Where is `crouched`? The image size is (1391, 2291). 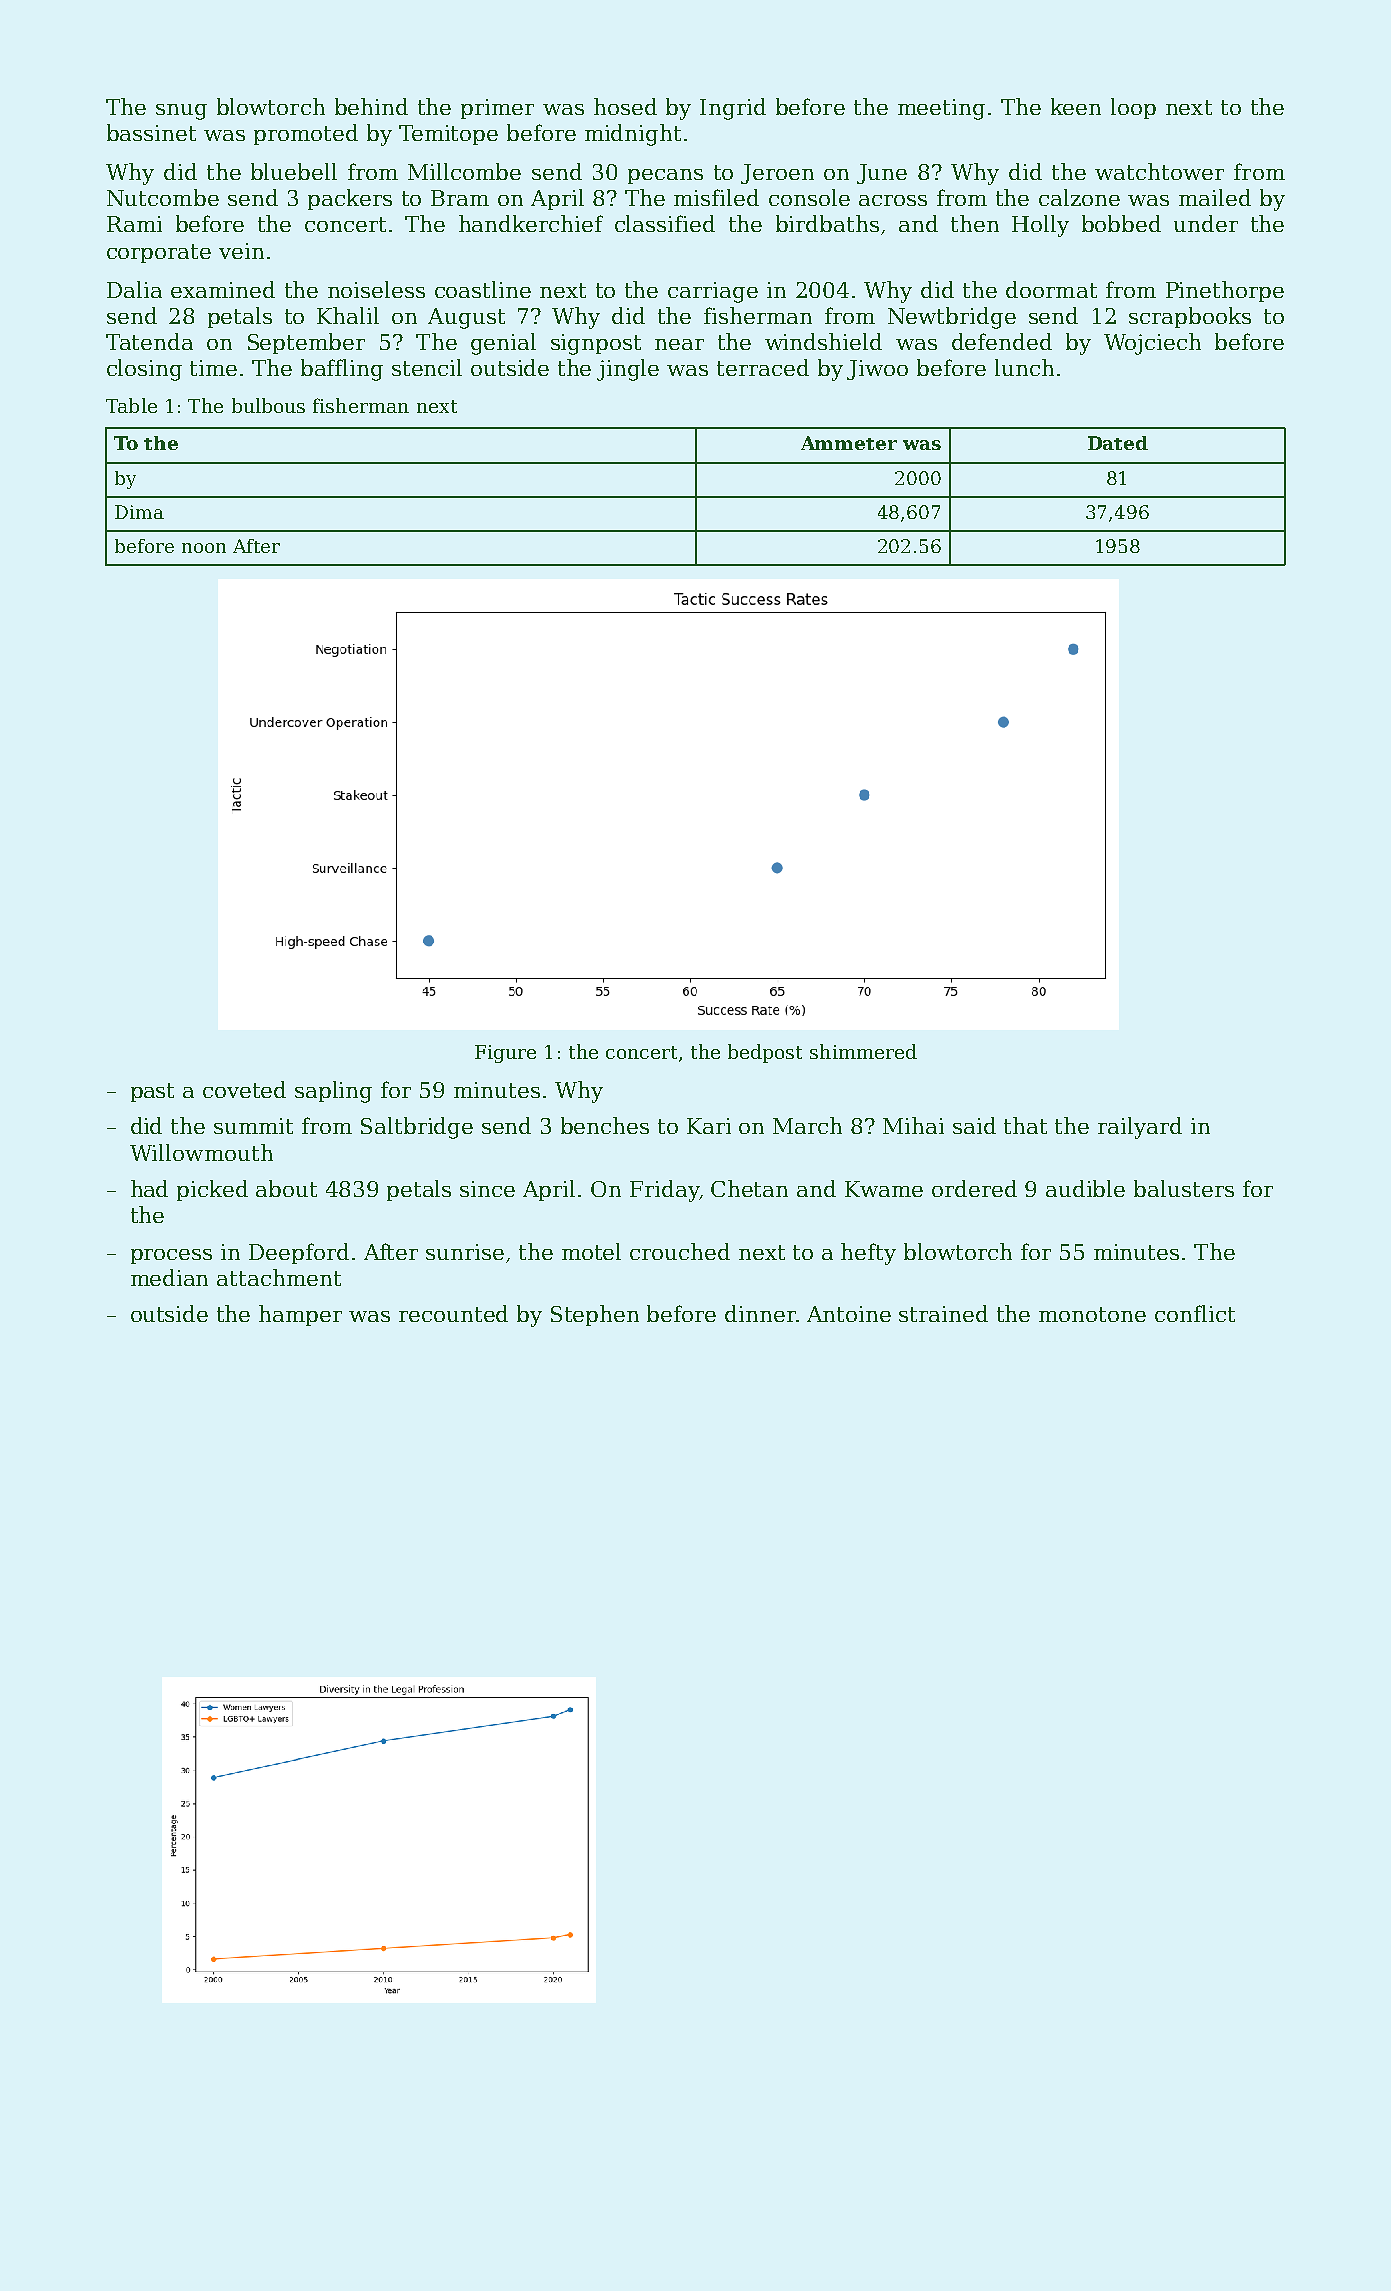
crouched is located at coordinates (680, 1251).
